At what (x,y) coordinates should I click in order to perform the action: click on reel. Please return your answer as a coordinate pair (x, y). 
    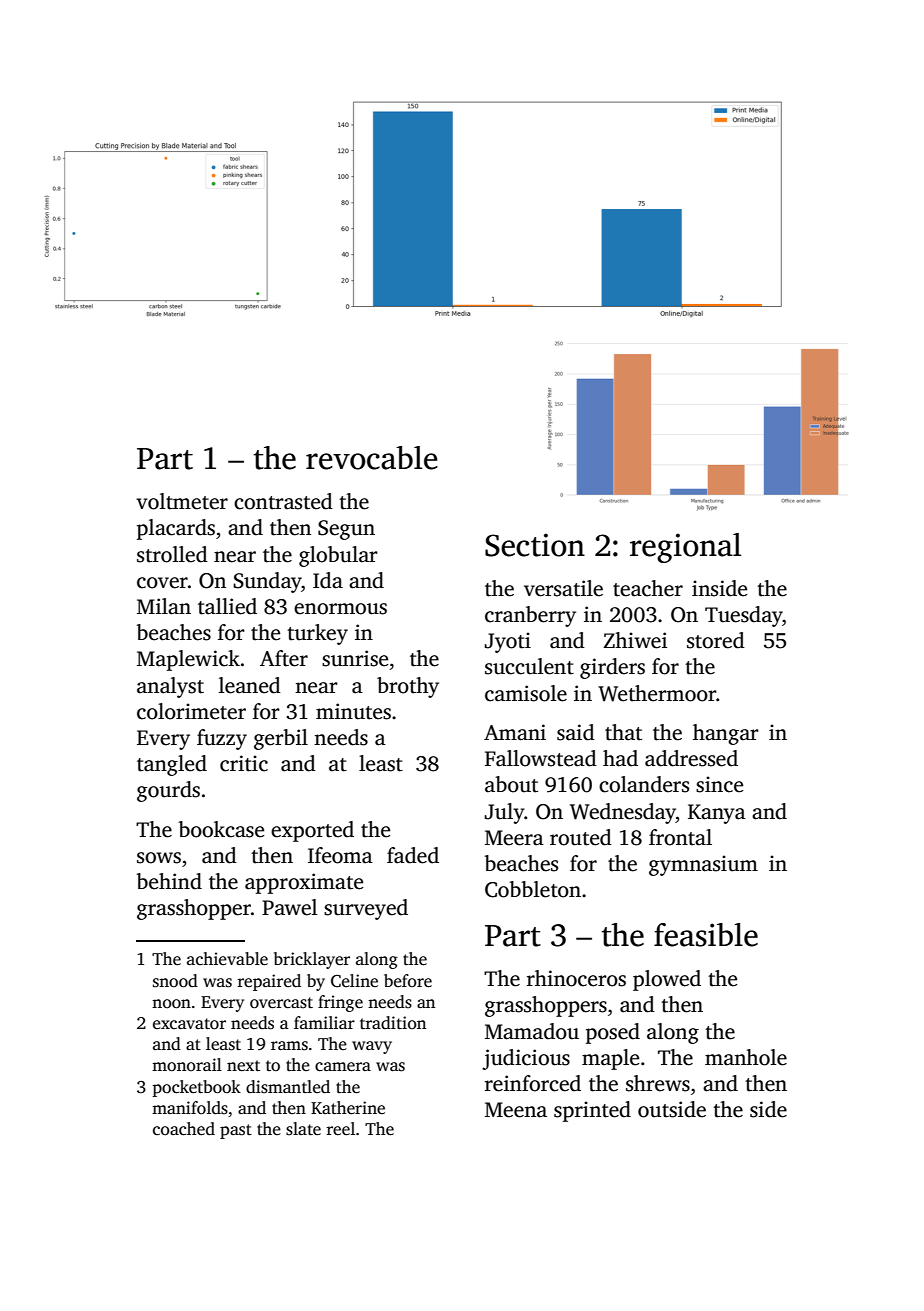
    Looking at the image, I should click on (340, 1129).
